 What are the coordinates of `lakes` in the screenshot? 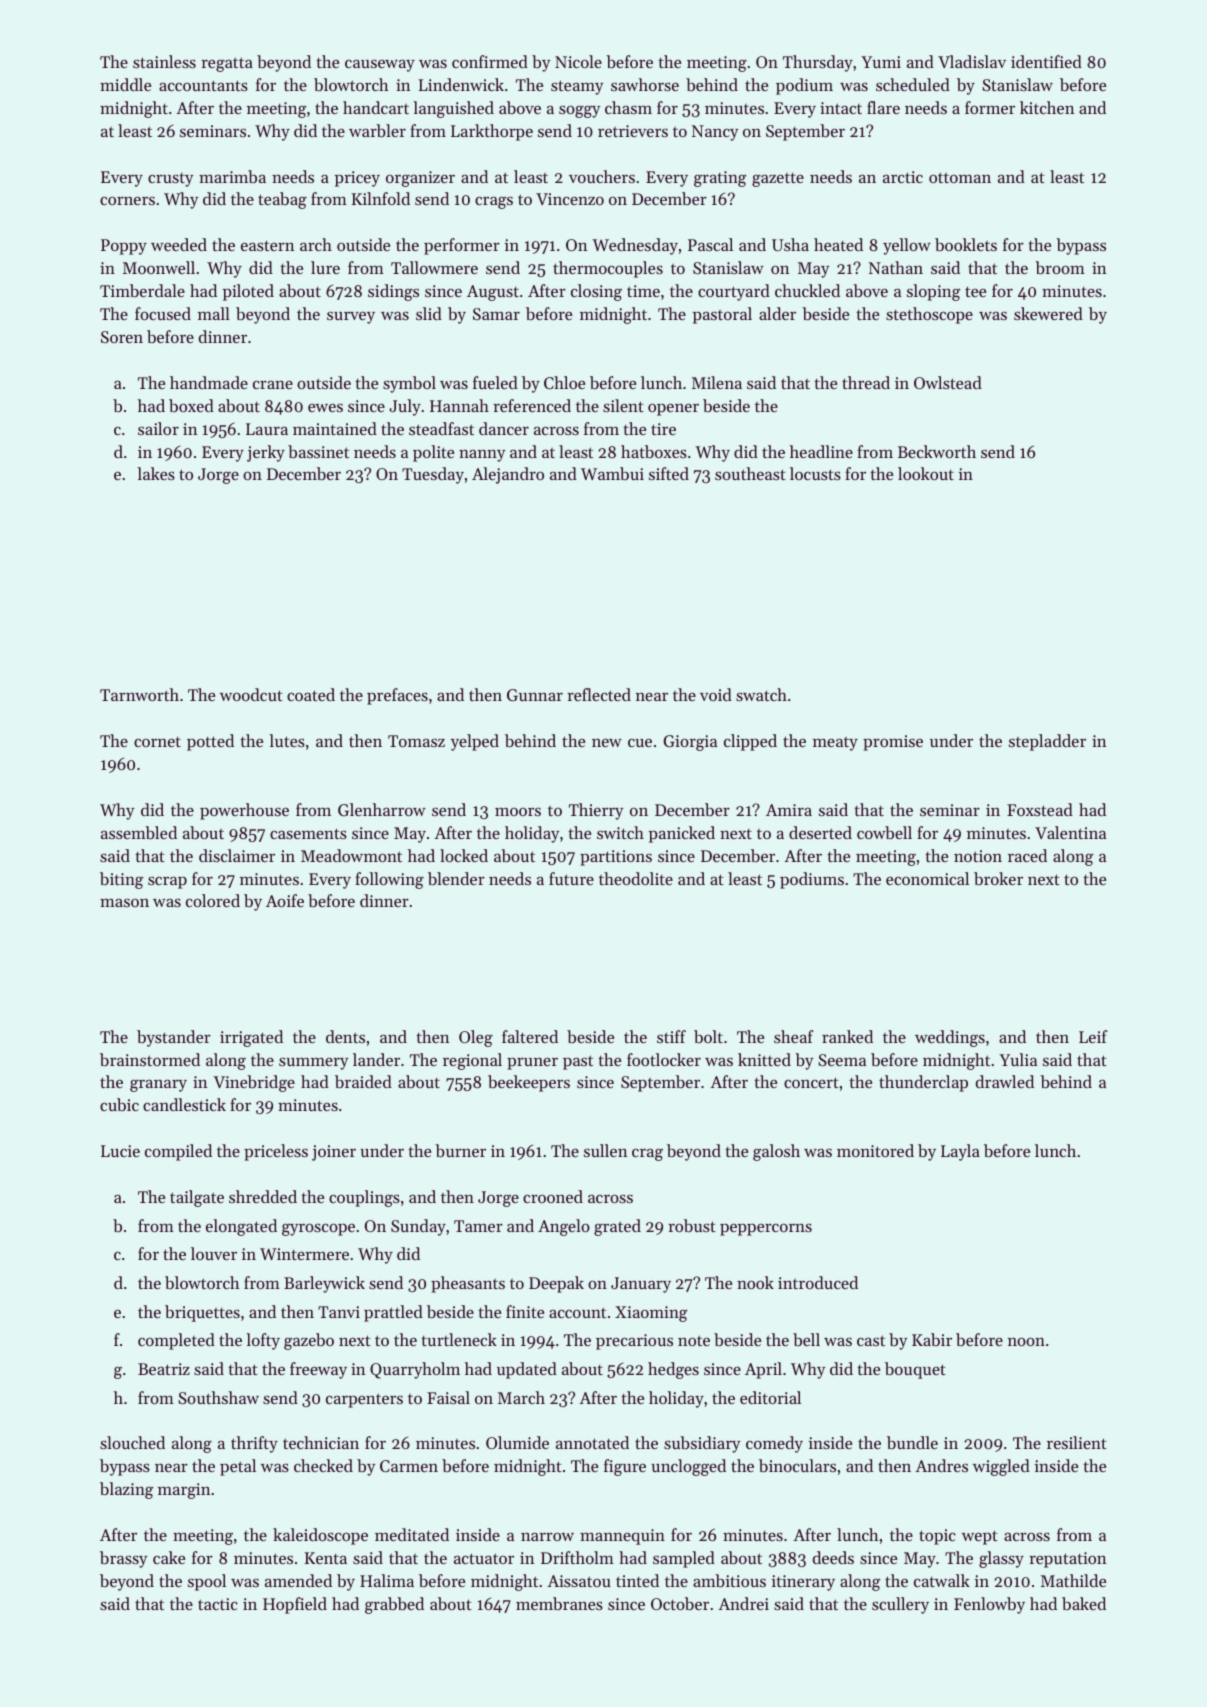 It's located at (156, 473).
